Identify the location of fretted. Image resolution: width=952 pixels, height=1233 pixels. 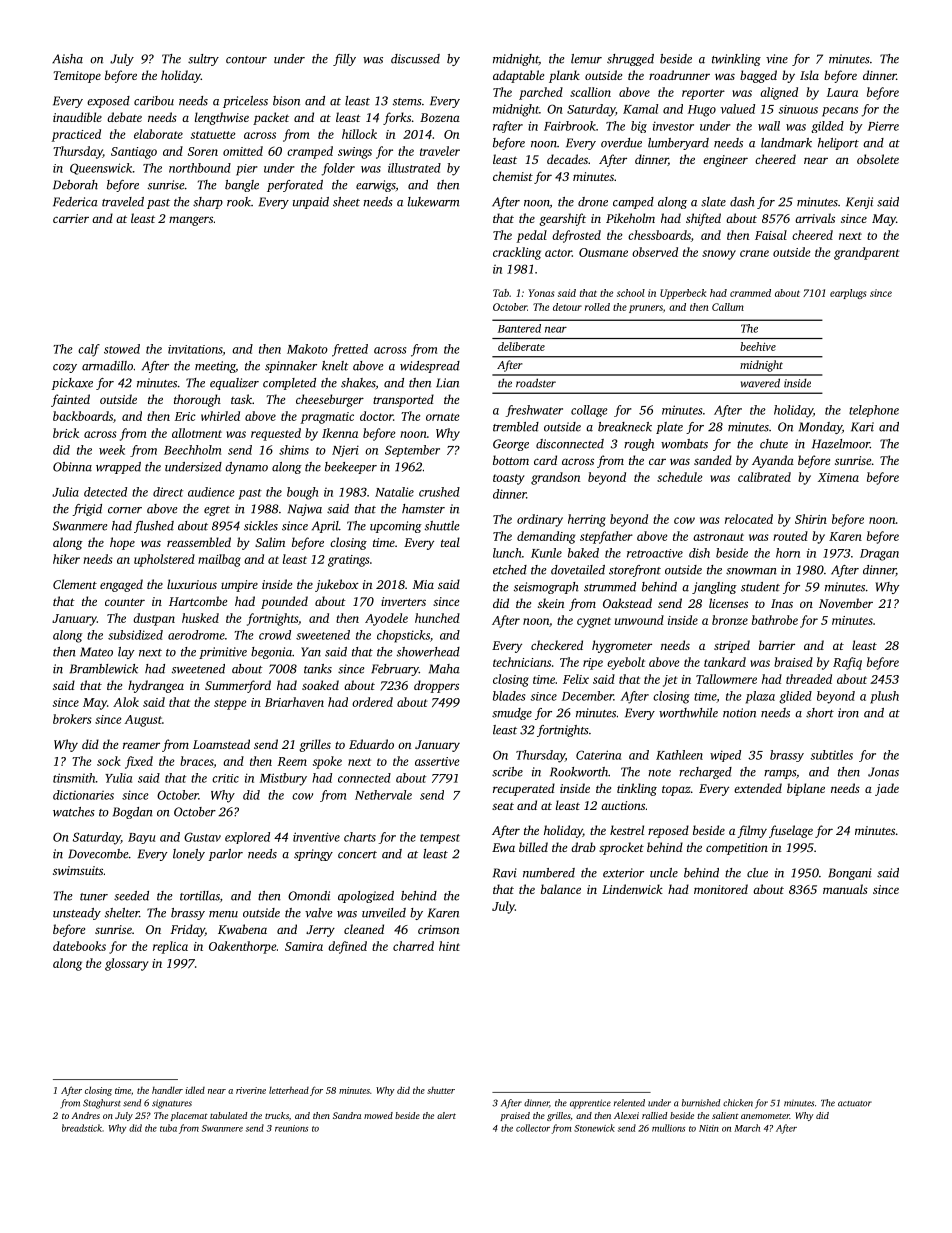
(350, 350).
